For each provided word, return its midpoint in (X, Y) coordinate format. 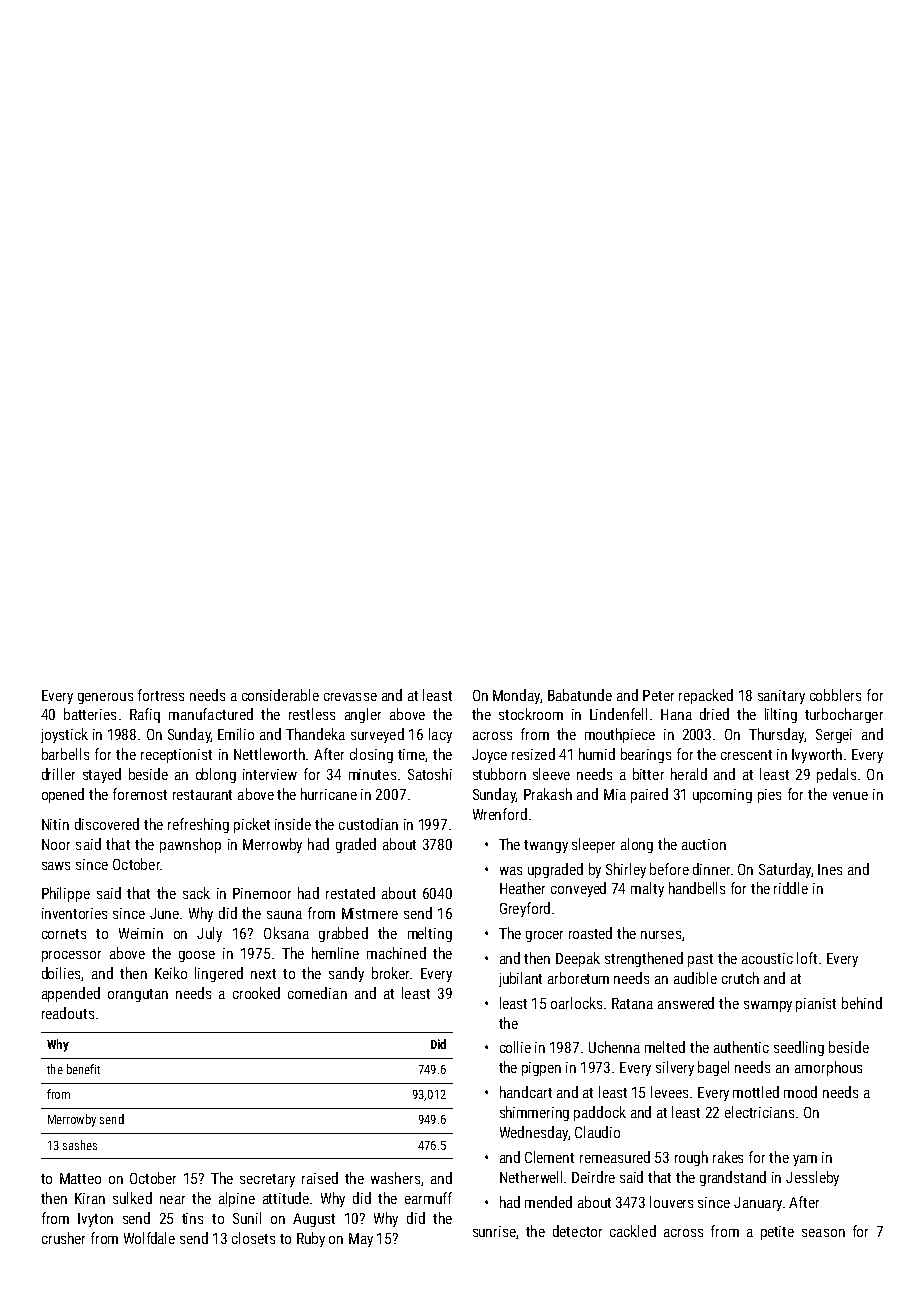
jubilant (520, 979)
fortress (161, 695)
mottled (756, 1092)
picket (252, 825)
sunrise (494, 1231)
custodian (368, 824)
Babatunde (580, 695)
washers (395, 1178)
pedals (836, 775)
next (263, 974)
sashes (80, 1145)
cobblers (835, 695)
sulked (132, 1198)
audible (695, 978)
